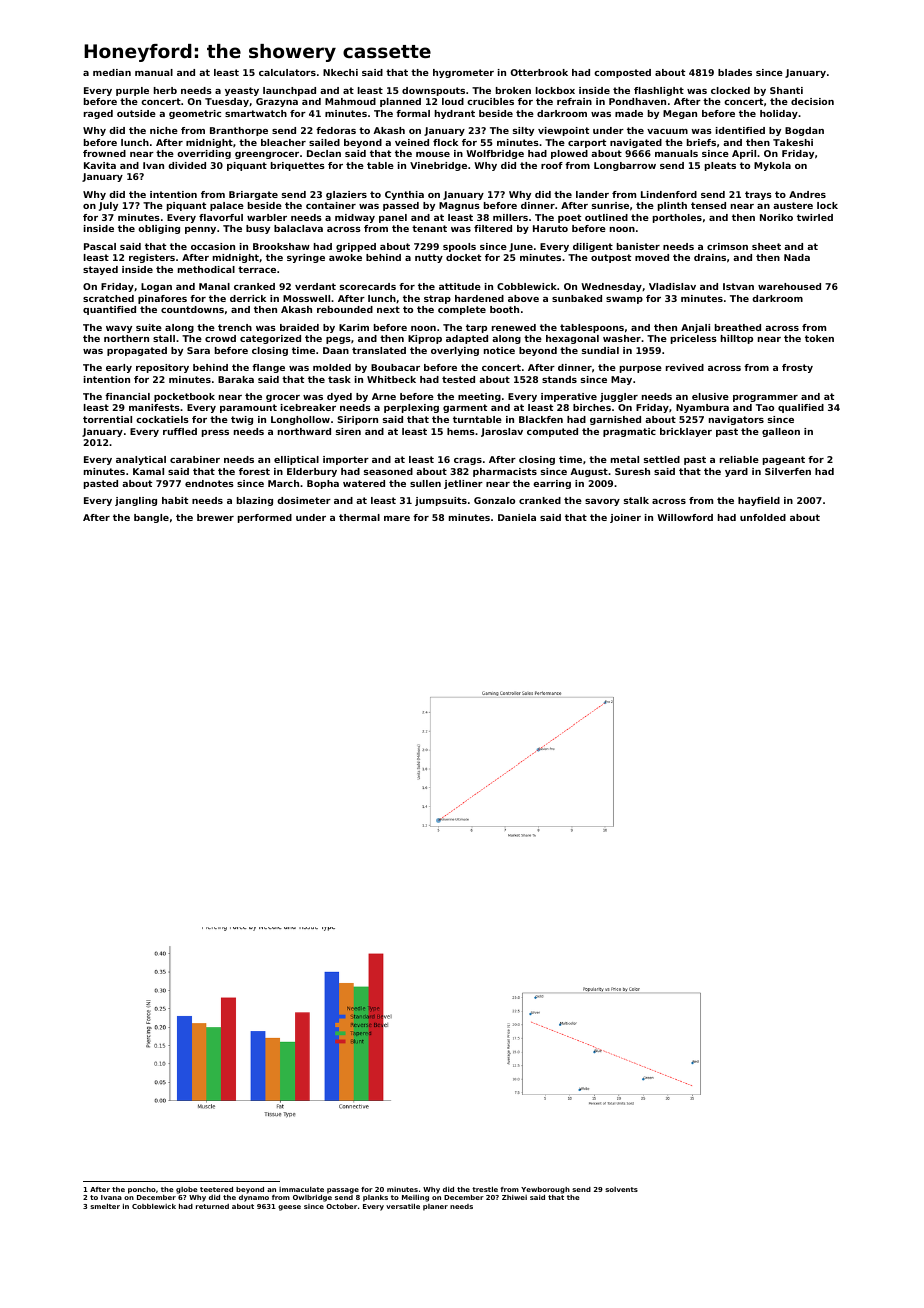 This document has height=1308, width=924. I want to click on returned, so click(212, 1206).
